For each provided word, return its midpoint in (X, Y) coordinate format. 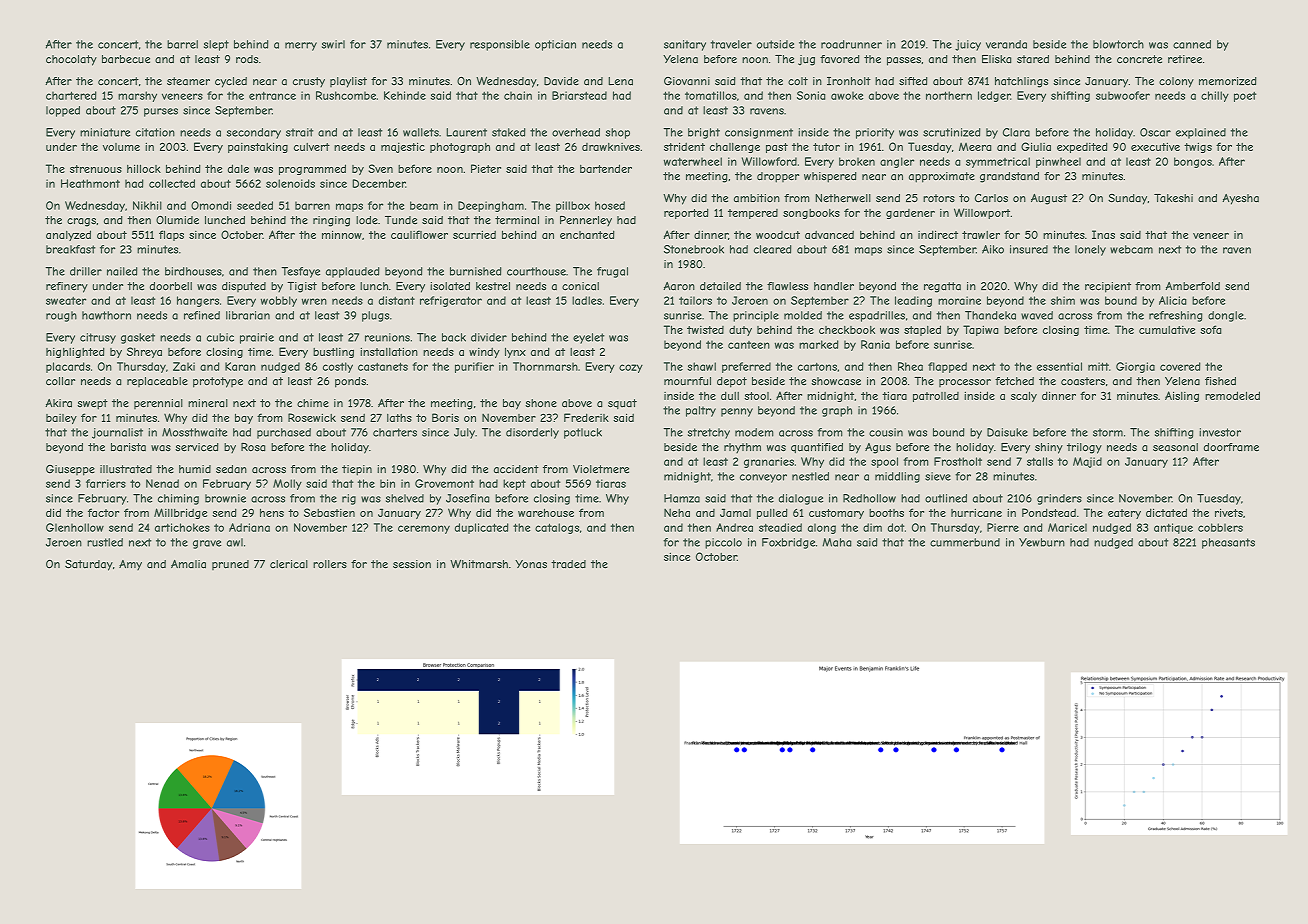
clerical (289, 564)
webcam (1131, 249)
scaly (1024, 396)
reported (686, 213)
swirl (333, 44)
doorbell (171, 286)
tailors (695, 300)
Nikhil (147, 205)
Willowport (982, 213)
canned (1192, 44)
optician (555, 45)
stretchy (709, 433)
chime (313, 403)
